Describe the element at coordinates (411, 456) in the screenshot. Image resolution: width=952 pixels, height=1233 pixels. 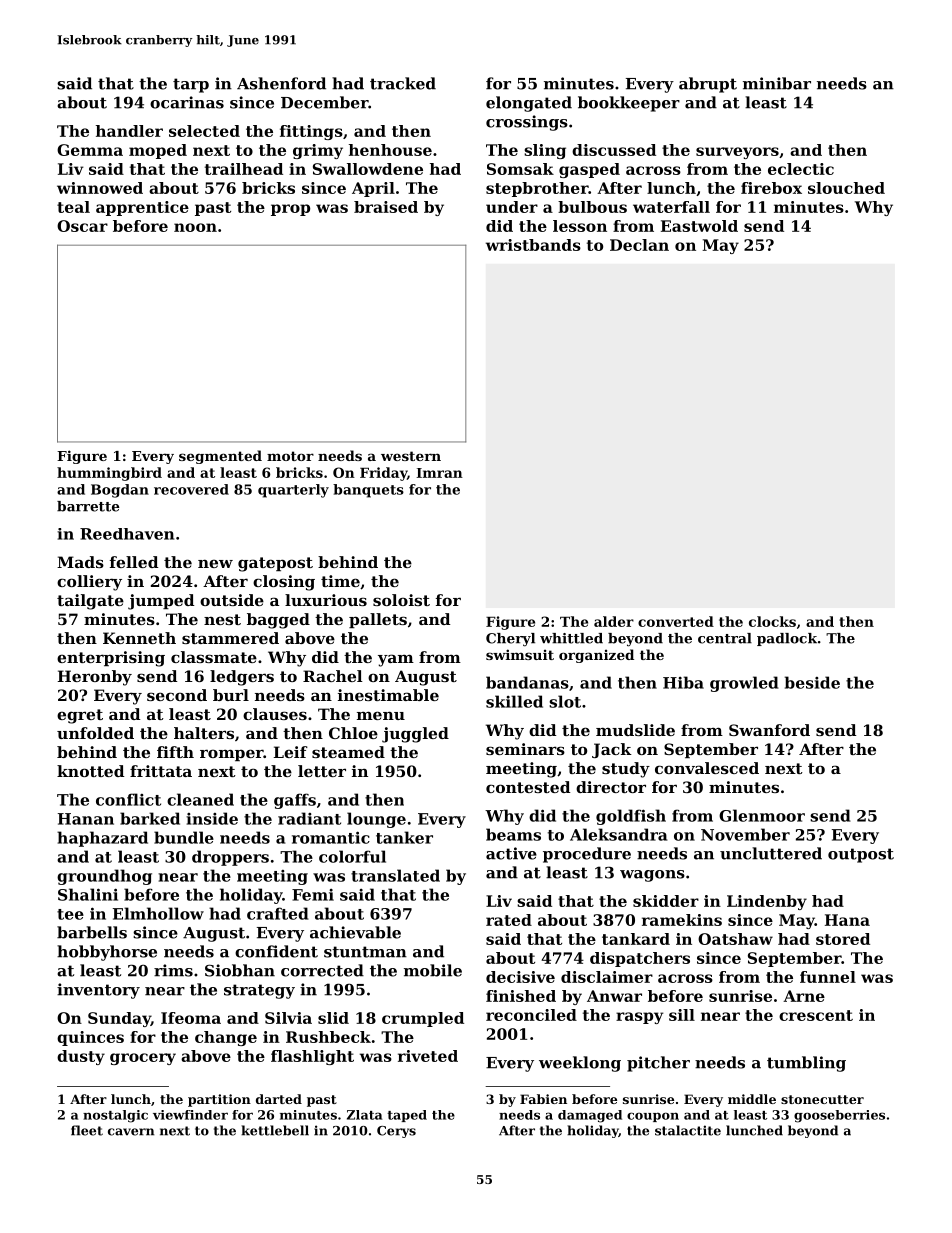
I see `western` at that location.
